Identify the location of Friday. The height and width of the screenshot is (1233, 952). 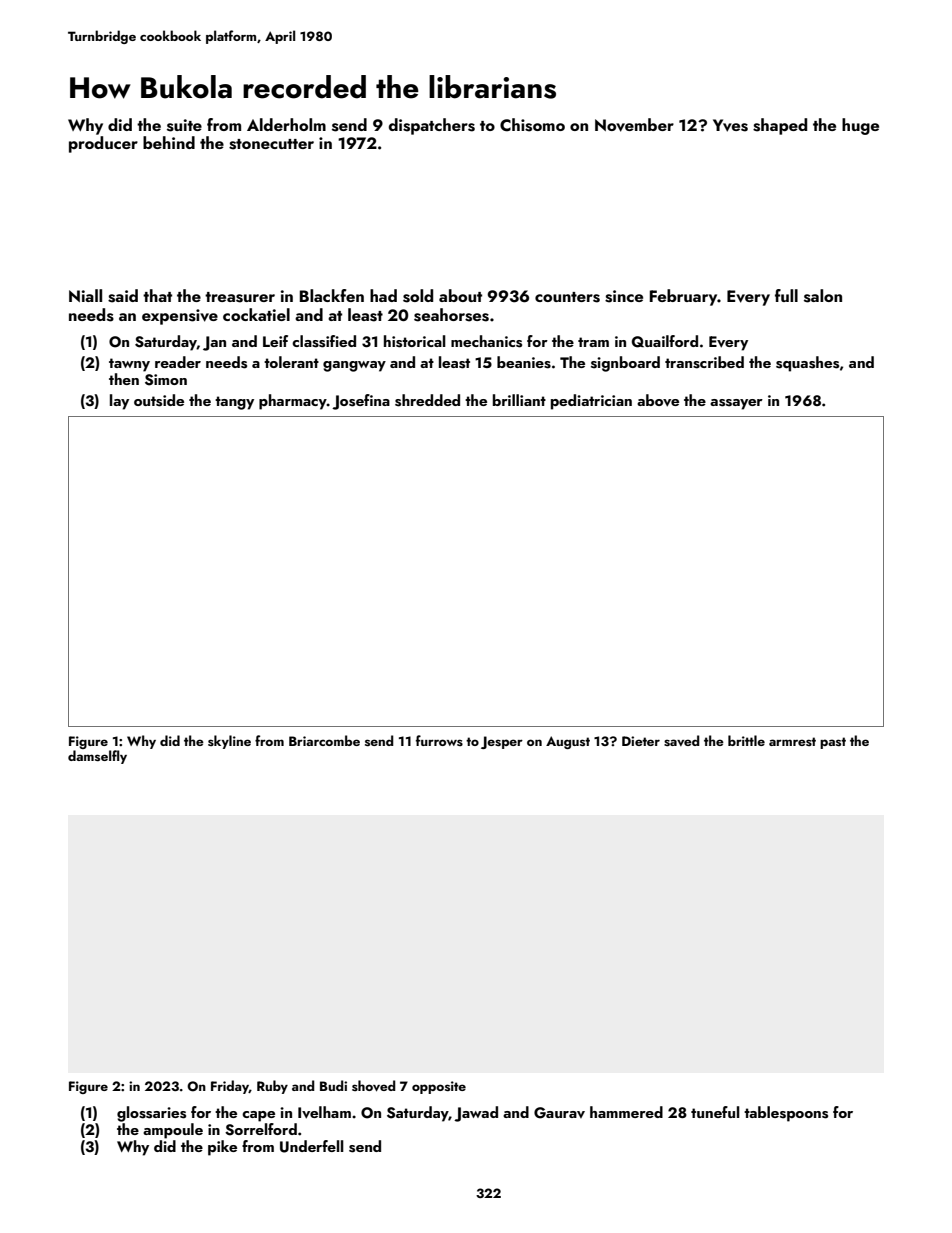
(230, 1087).
